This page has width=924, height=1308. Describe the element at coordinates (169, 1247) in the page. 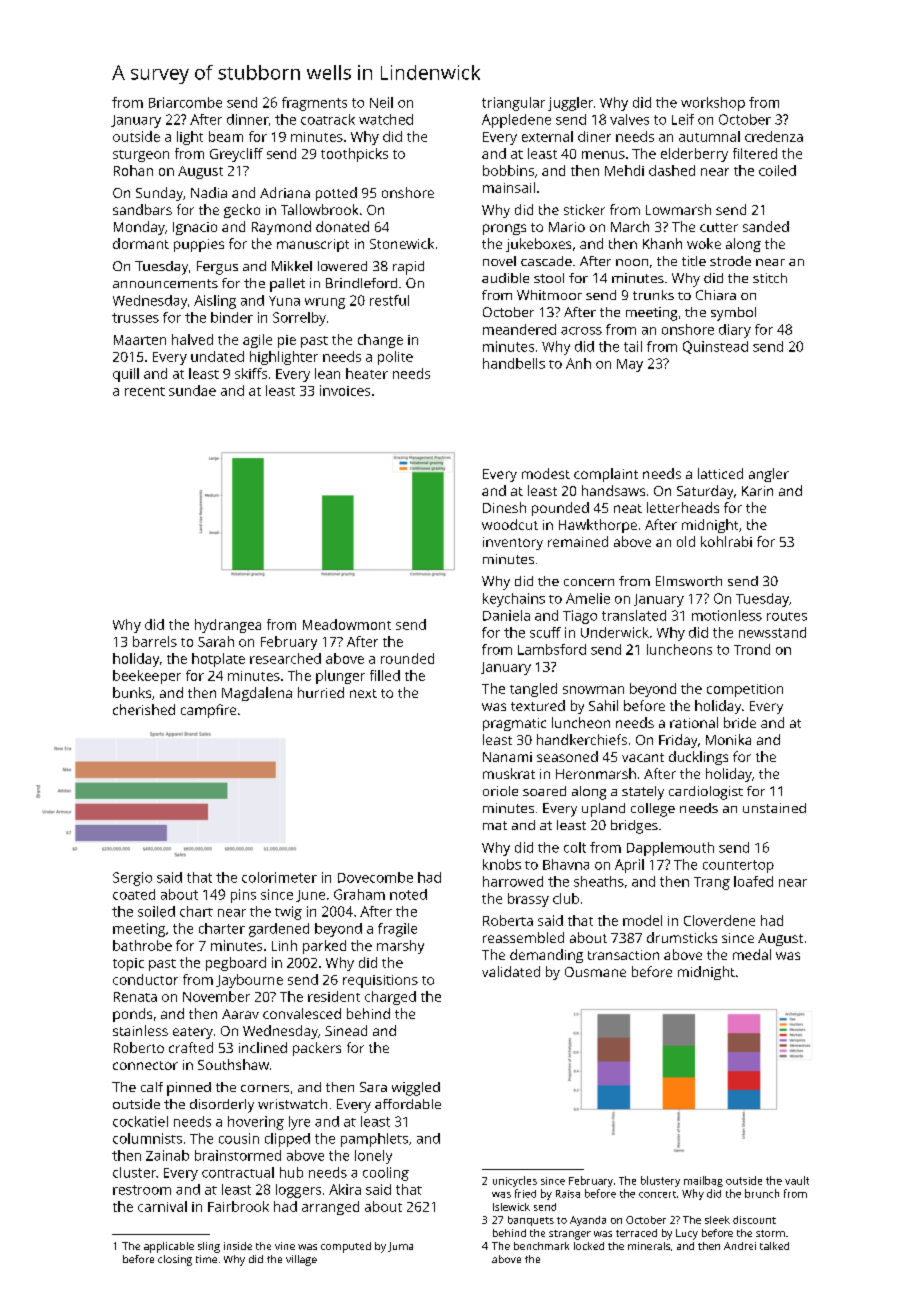

I see `applicable` at that location.
